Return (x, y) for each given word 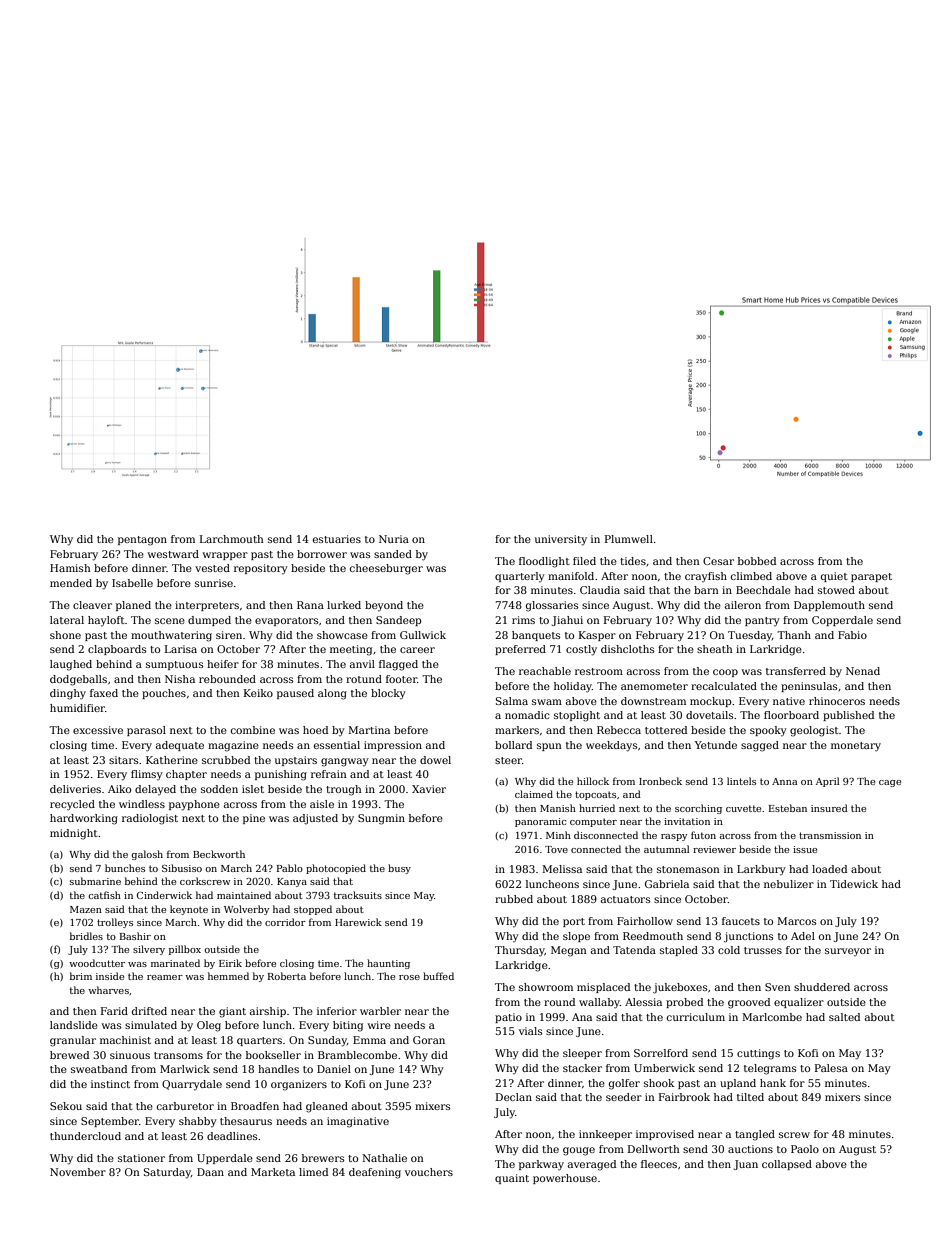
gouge (579, 1151)
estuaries (337, 539)
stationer (141, 1158)
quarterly (520, 577)
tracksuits (358, 895)
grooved (749, 1003)
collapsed (787, 1165)
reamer (165, 977)
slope (576, 937)
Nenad (863, 671)
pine (254, 819)
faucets (741, 921)
